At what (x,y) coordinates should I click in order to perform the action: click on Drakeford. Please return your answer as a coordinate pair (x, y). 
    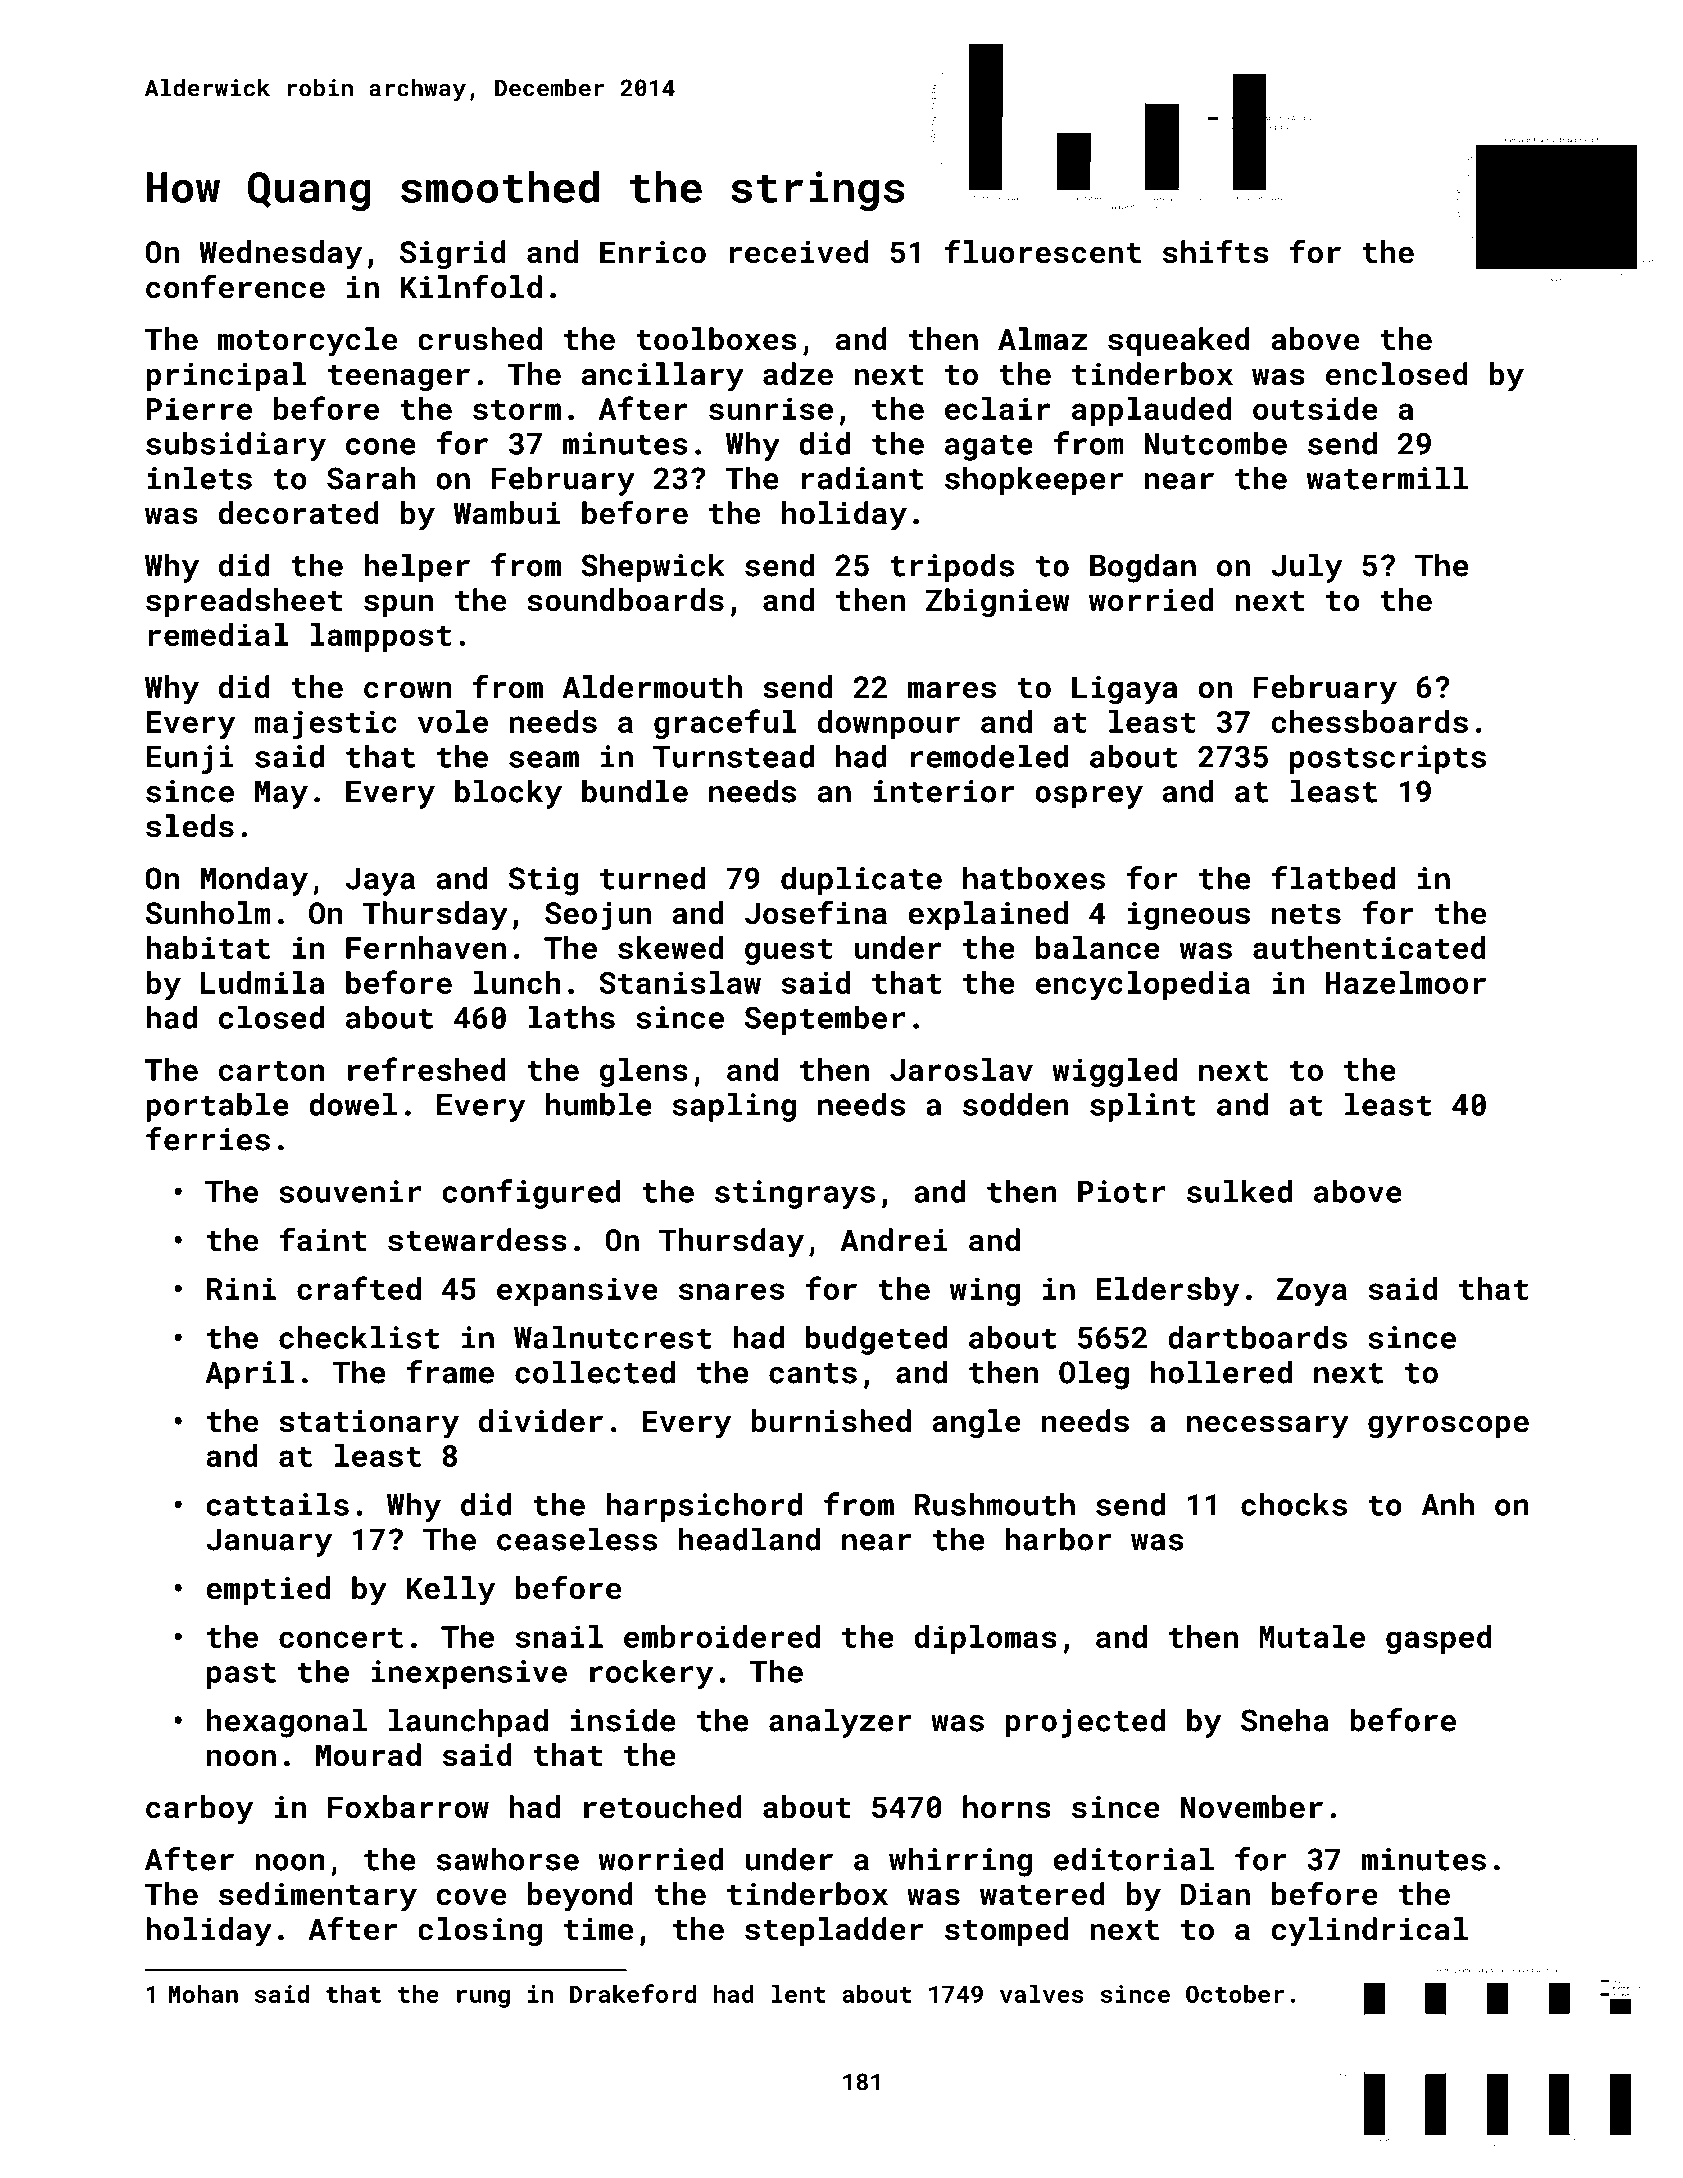
    Looking at the image, I should click on (633, 1993).
